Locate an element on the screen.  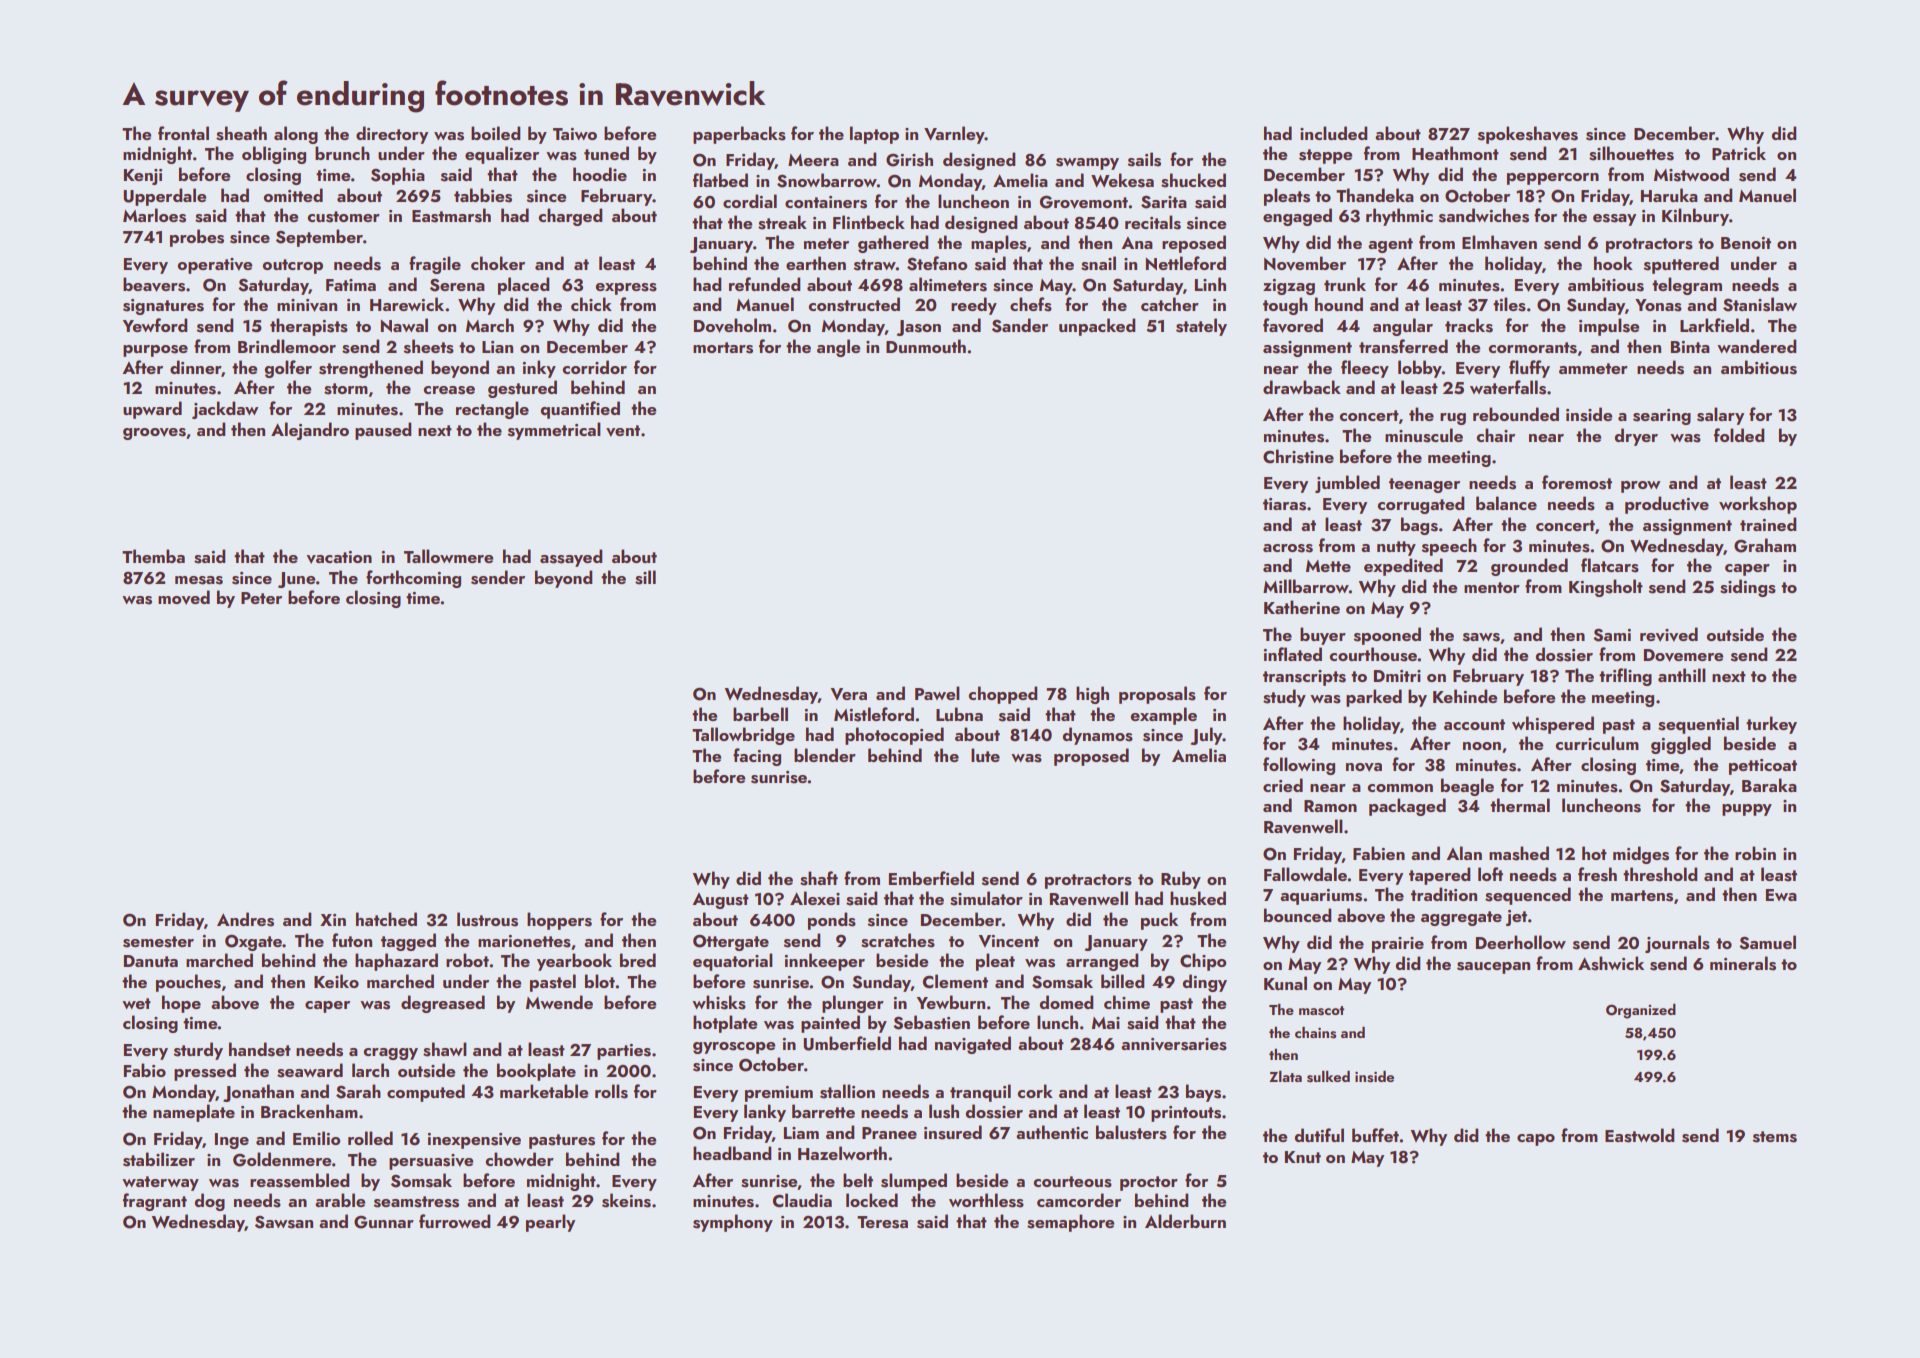
furrowed is located at coordinates (455, 1221).
